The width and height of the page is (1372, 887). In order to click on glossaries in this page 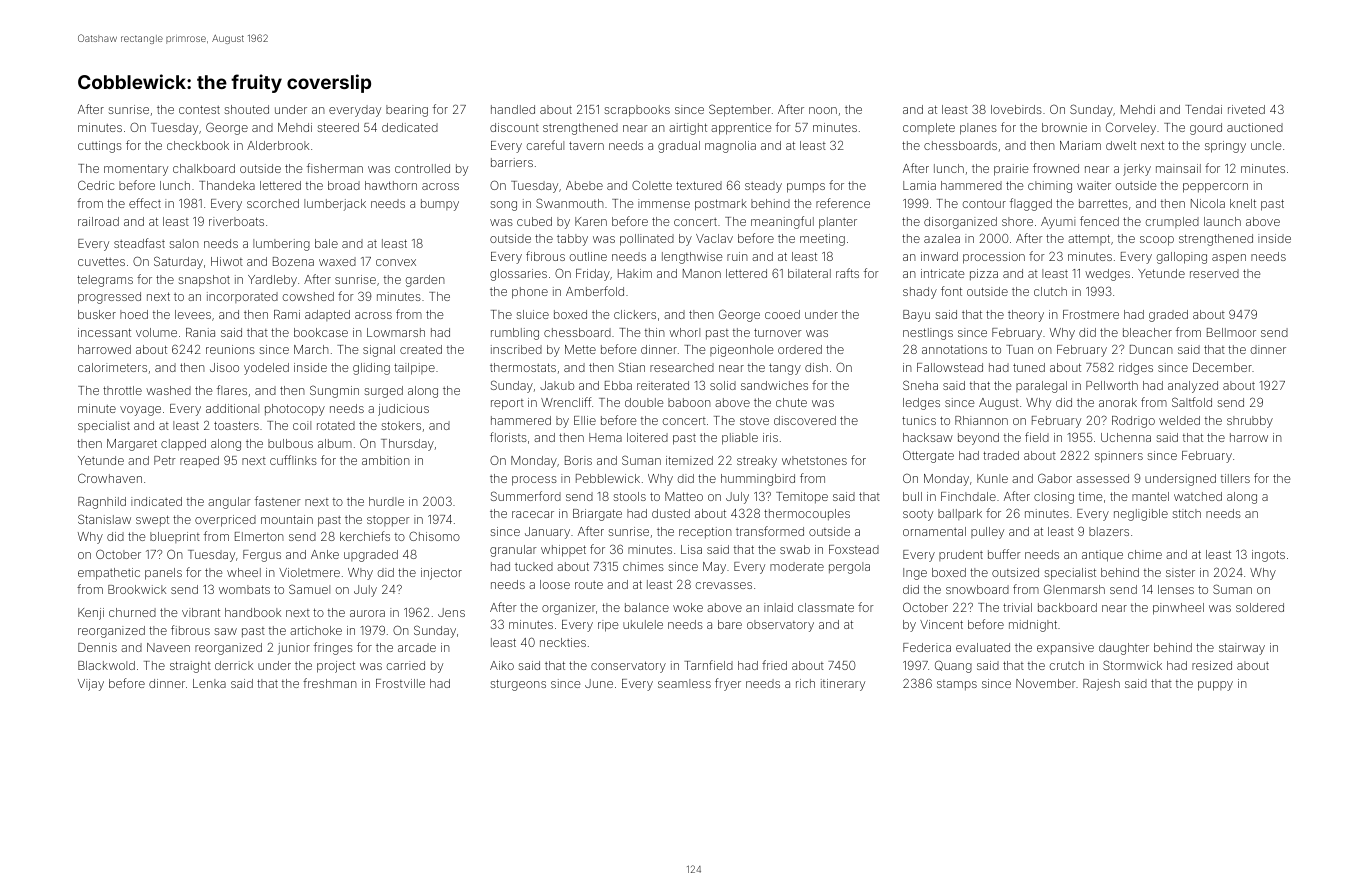, I will do `click(518, 275)`.
